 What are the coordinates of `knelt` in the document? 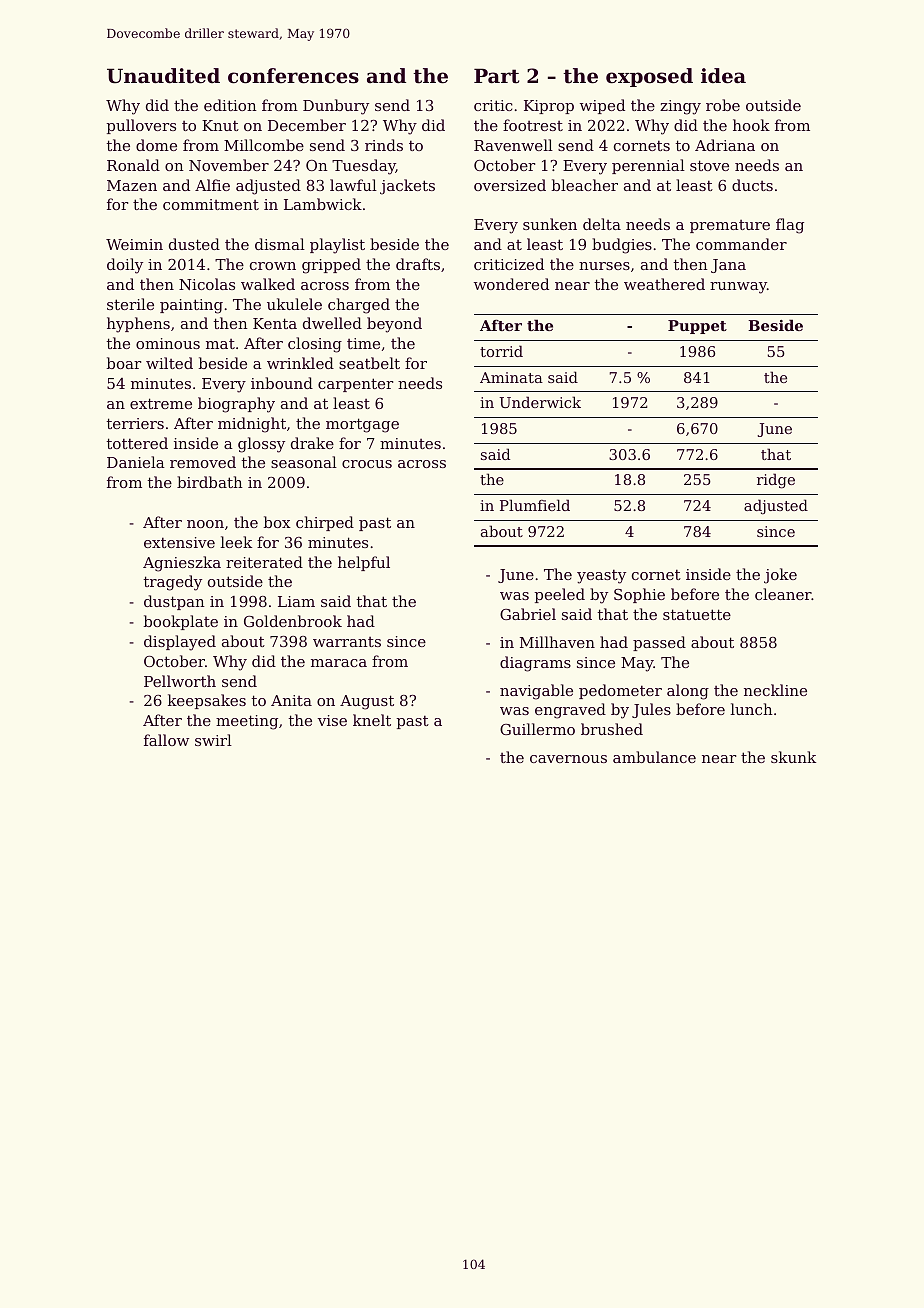 It's located at (372, 720).
